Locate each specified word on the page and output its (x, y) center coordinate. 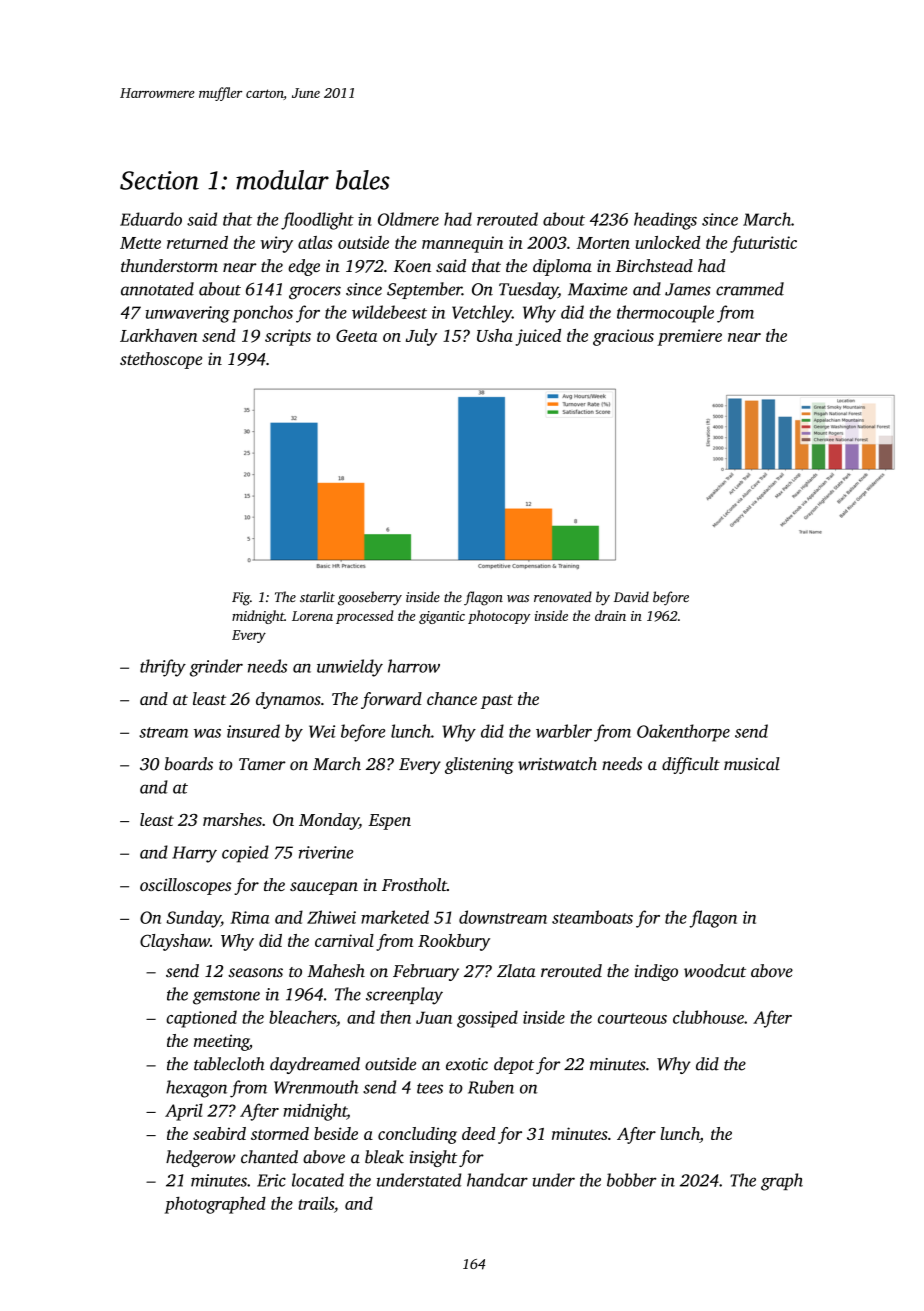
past (497, 702)
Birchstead (654, 265)
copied (245, 854)
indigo (656, 972)
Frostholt (414, 884)
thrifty (163, 668)
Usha (495, 335)
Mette (140, 243)
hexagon (196, 1089)
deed (478, 1133)
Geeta (356, 335)
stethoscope (161, 360)
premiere (689, 337)
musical (752, 764)
